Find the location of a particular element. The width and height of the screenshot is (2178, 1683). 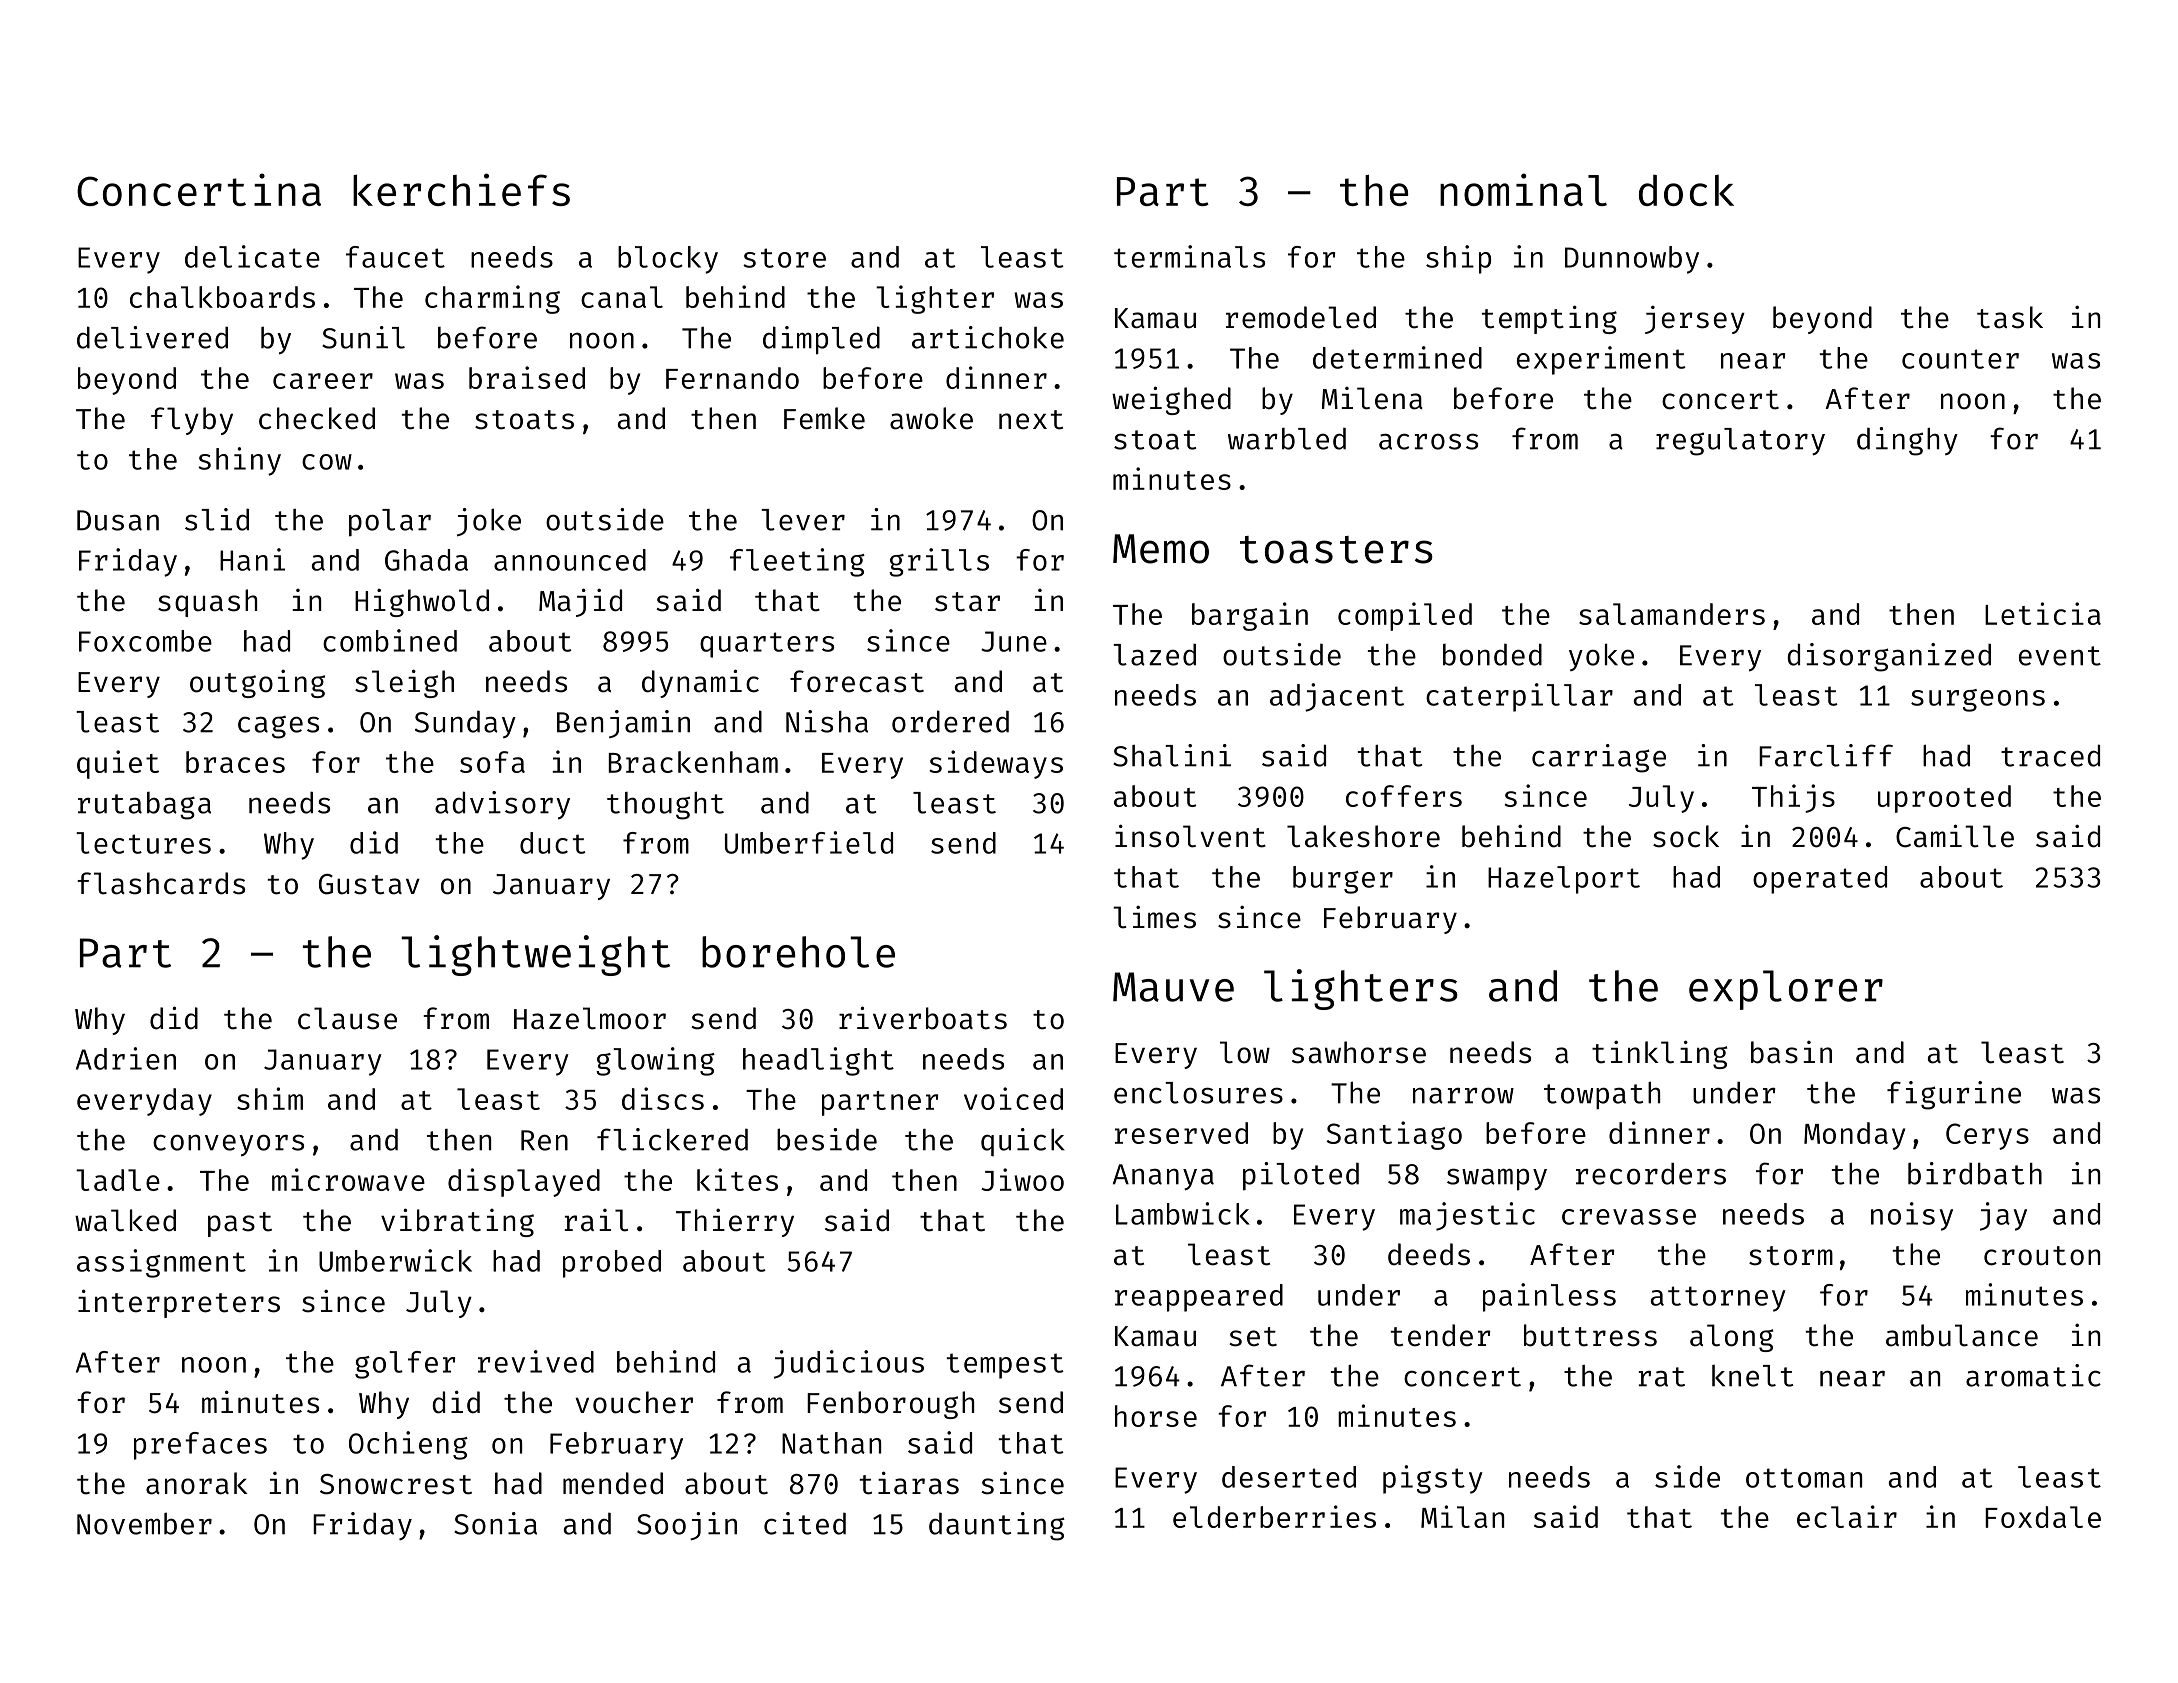

weighed is located at coordinates (1171, 400).
